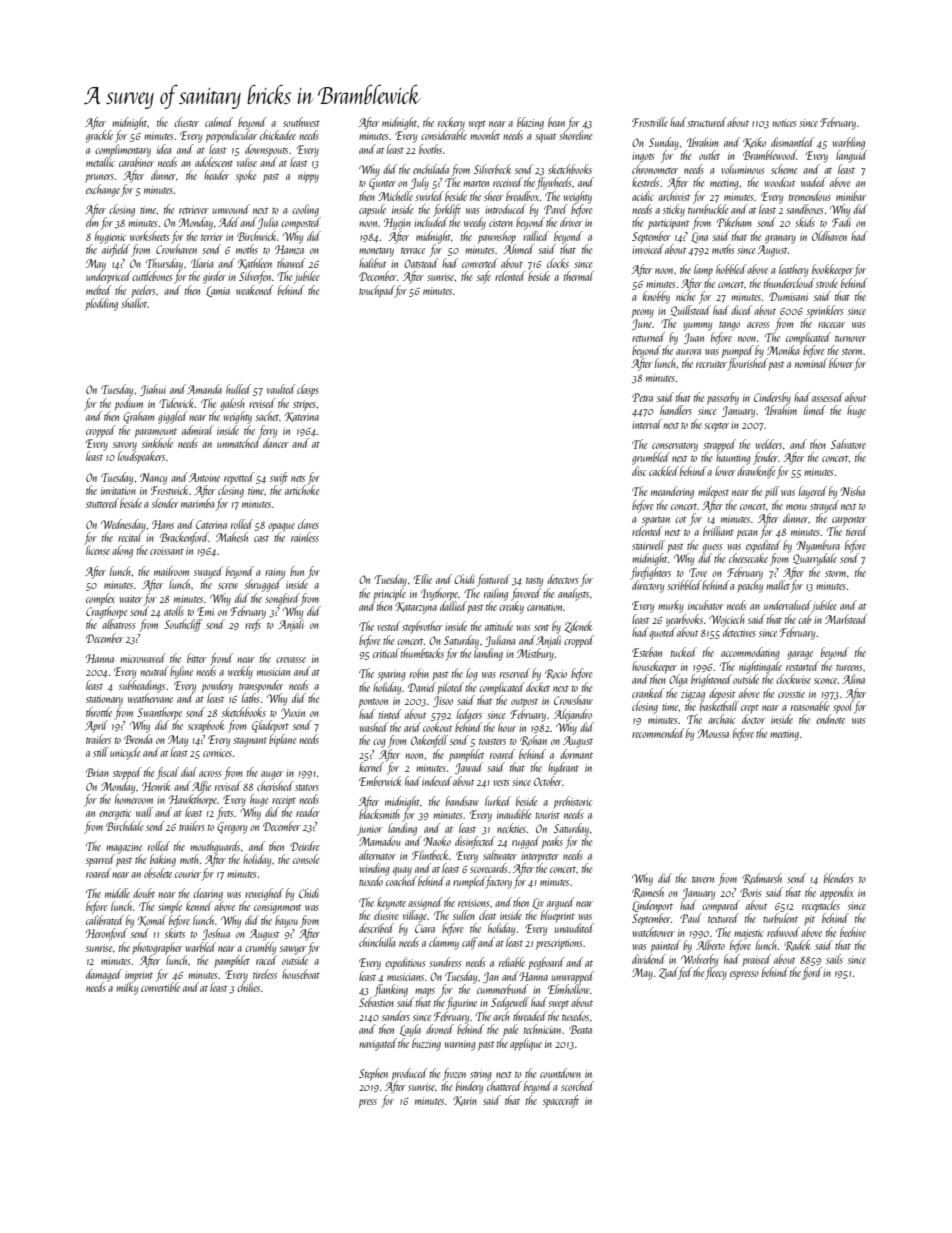 This image has width=952, height=1233. Describe the element at coordinates (437, 781) in the image. I see `indexed` at that location.
